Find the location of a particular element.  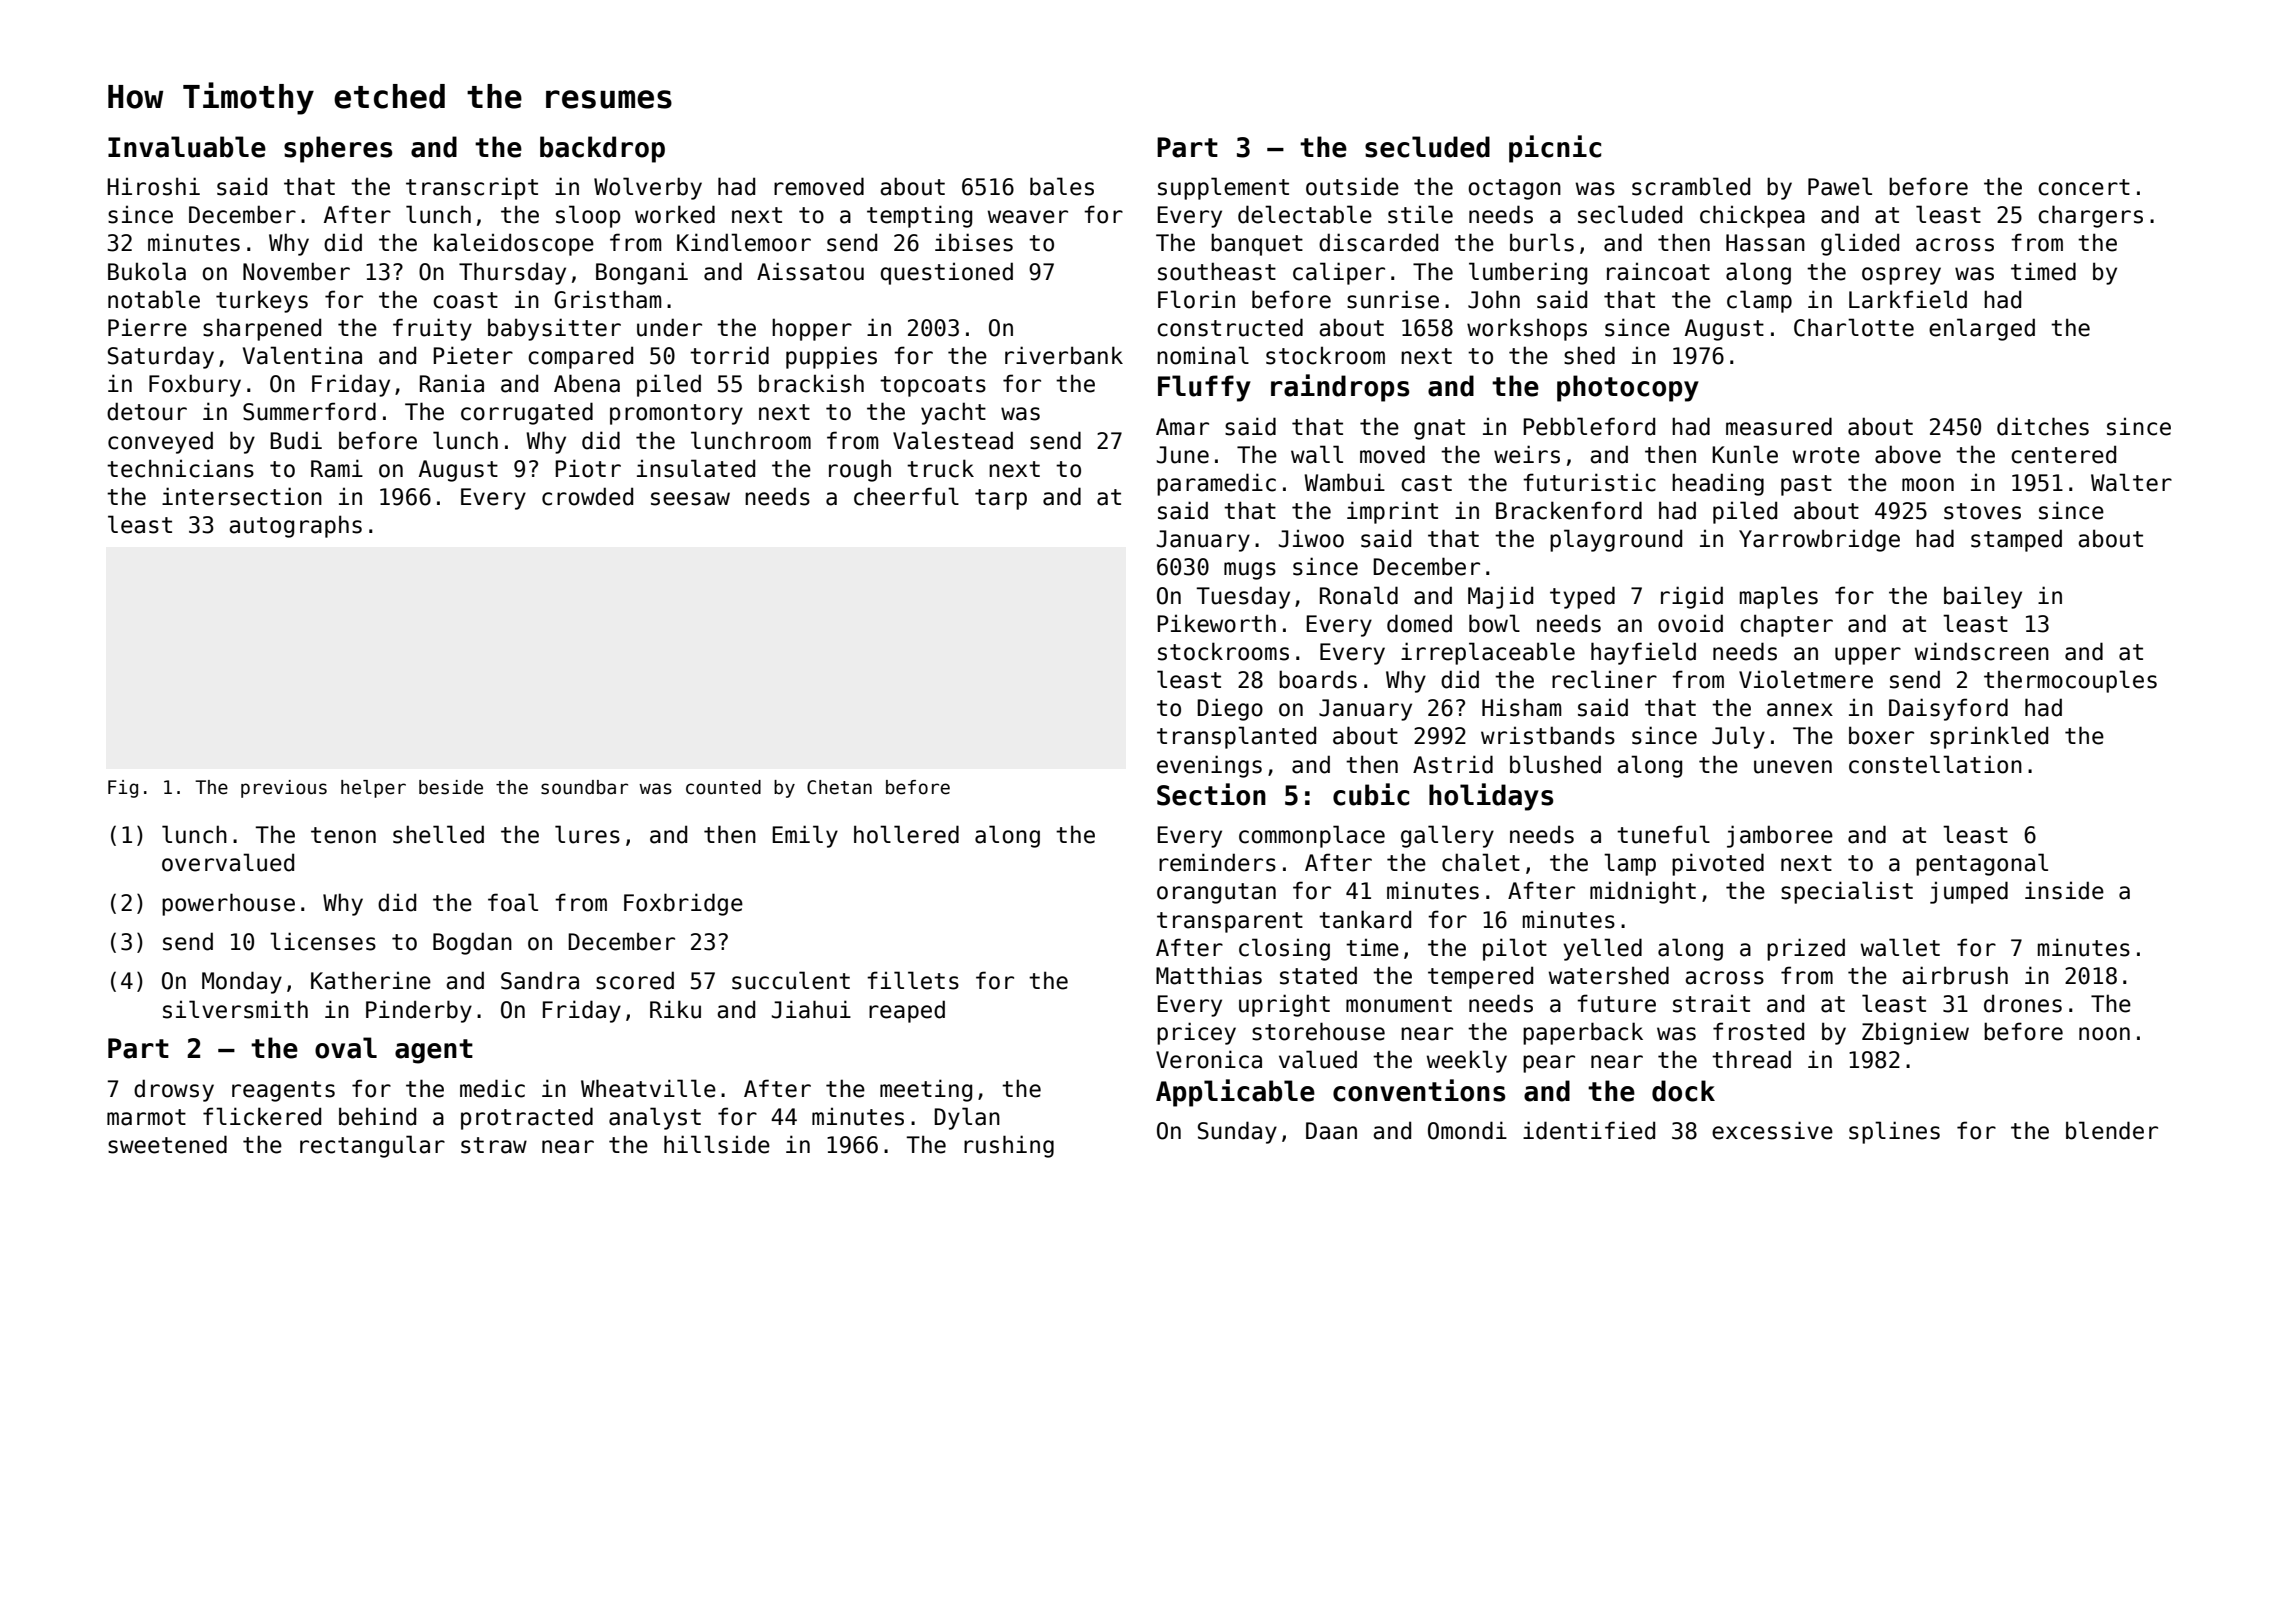

Diego is located at coordinates (1230, 709).
